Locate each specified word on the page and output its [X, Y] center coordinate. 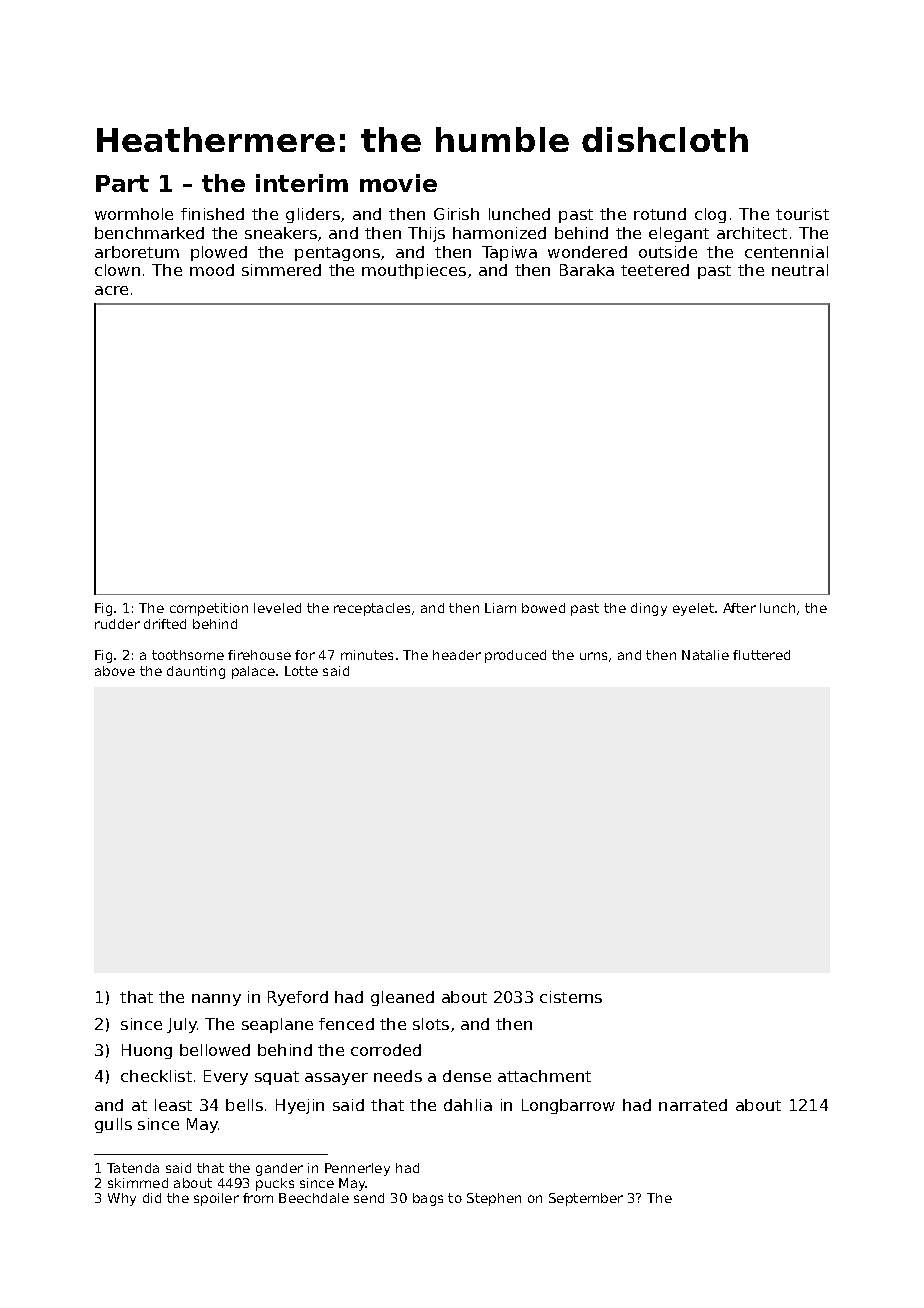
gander [279, 1169]
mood [212, 270]
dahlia [468, 1105]
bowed [543, 608]
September [586, 1199]
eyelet [693, 609]
